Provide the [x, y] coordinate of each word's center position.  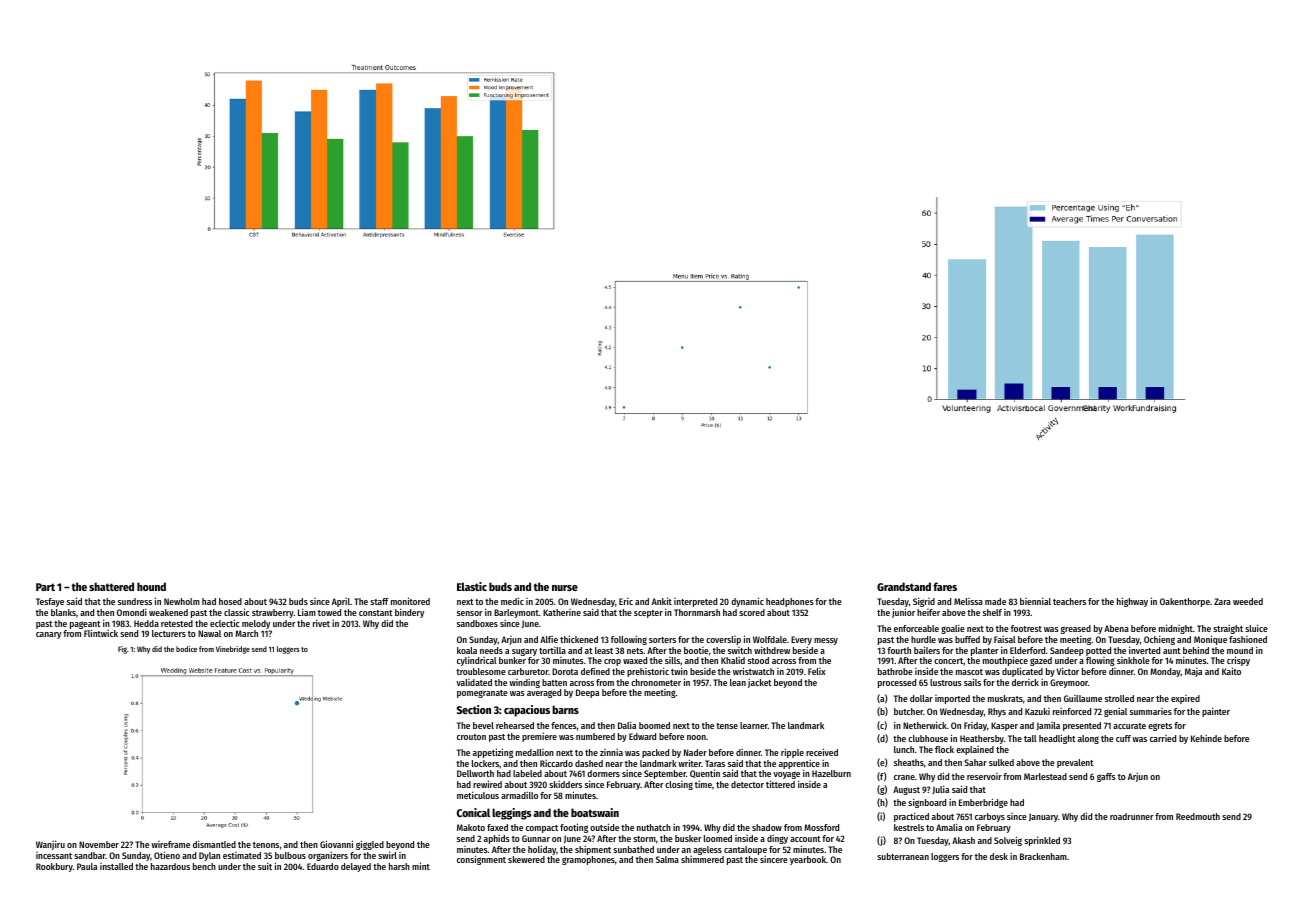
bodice [186, 649]
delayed [356, 867]
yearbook [808, 860]
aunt [1172, 651]
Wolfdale [770, 639]
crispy [1238, 661]
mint [421, 866]
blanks [63, 612]
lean [738, 682]
